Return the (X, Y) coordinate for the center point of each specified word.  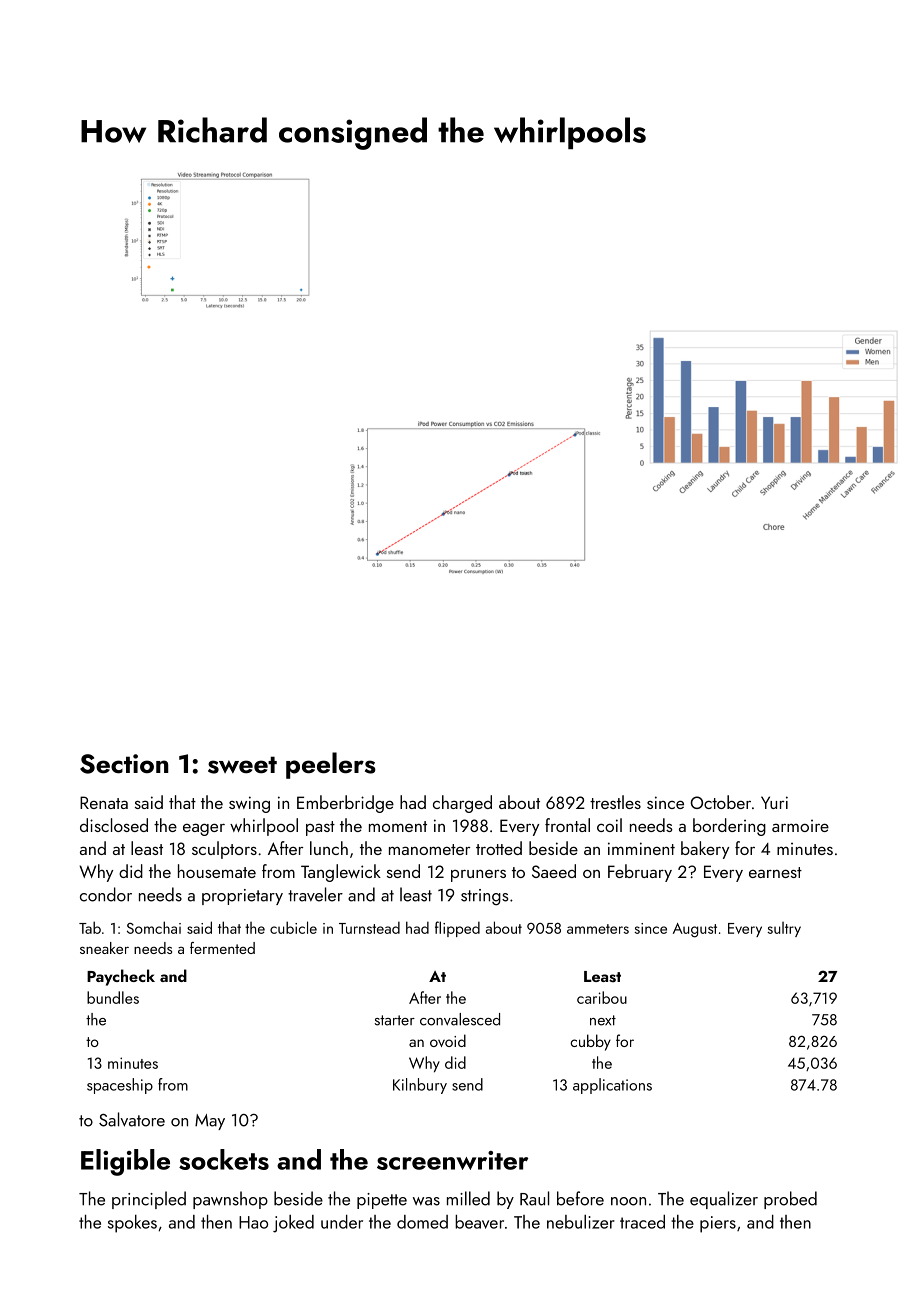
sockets (224, 1159)
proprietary (242, 897)
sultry (784, 929)
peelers (331, 765)
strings (484, 897)
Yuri (774, 802)
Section (124, 764)
